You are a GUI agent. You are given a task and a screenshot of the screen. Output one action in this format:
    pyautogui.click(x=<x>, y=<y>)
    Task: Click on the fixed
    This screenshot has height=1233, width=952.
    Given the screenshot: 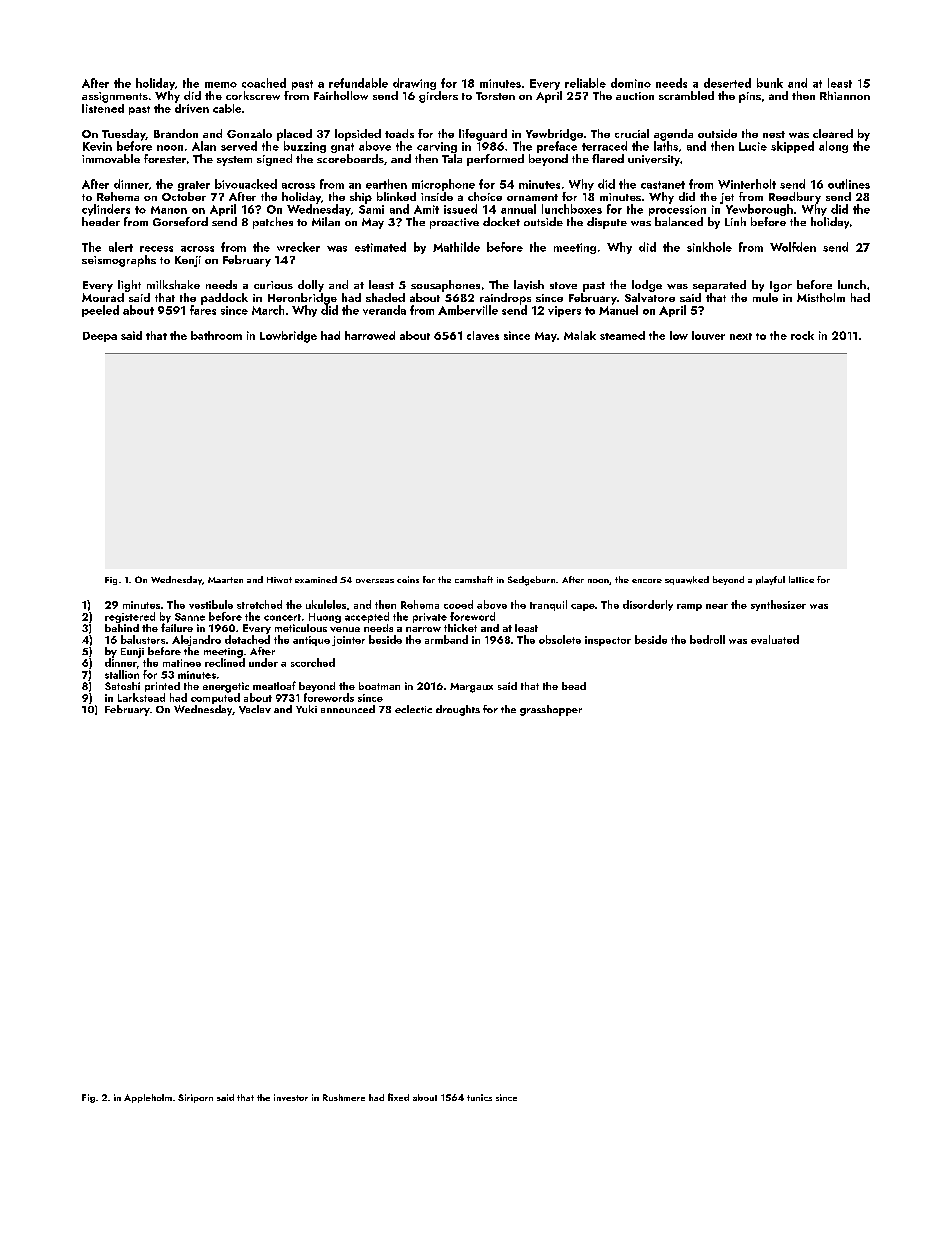 What is the action you would take?
    pyautogui.click(x=398, y=1097)
